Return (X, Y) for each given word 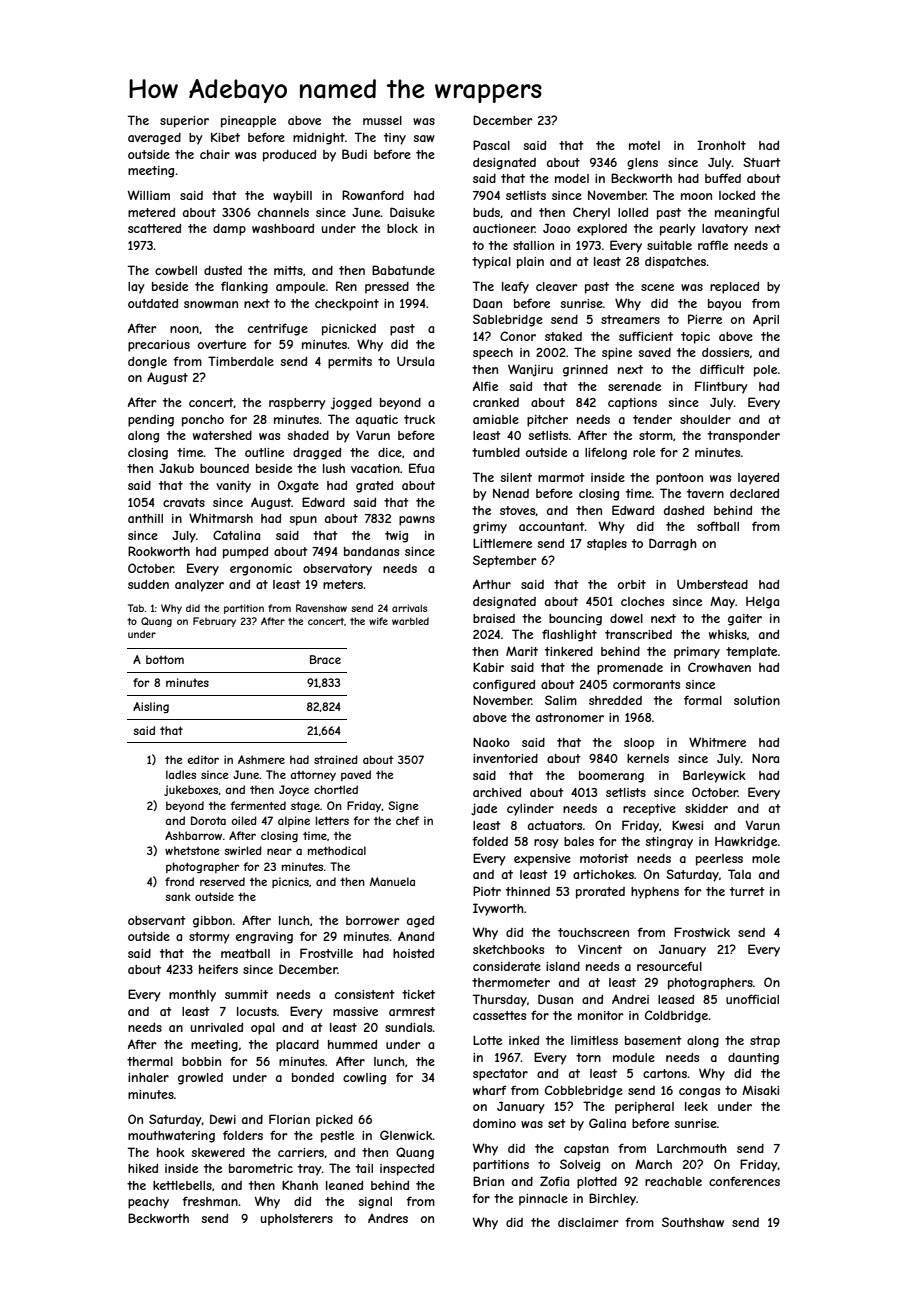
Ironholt (722, 145)
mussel (382, 120)
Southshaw (693, 1222)
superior (184, 122)
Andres (388, 1218)
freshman (210, 1201)
